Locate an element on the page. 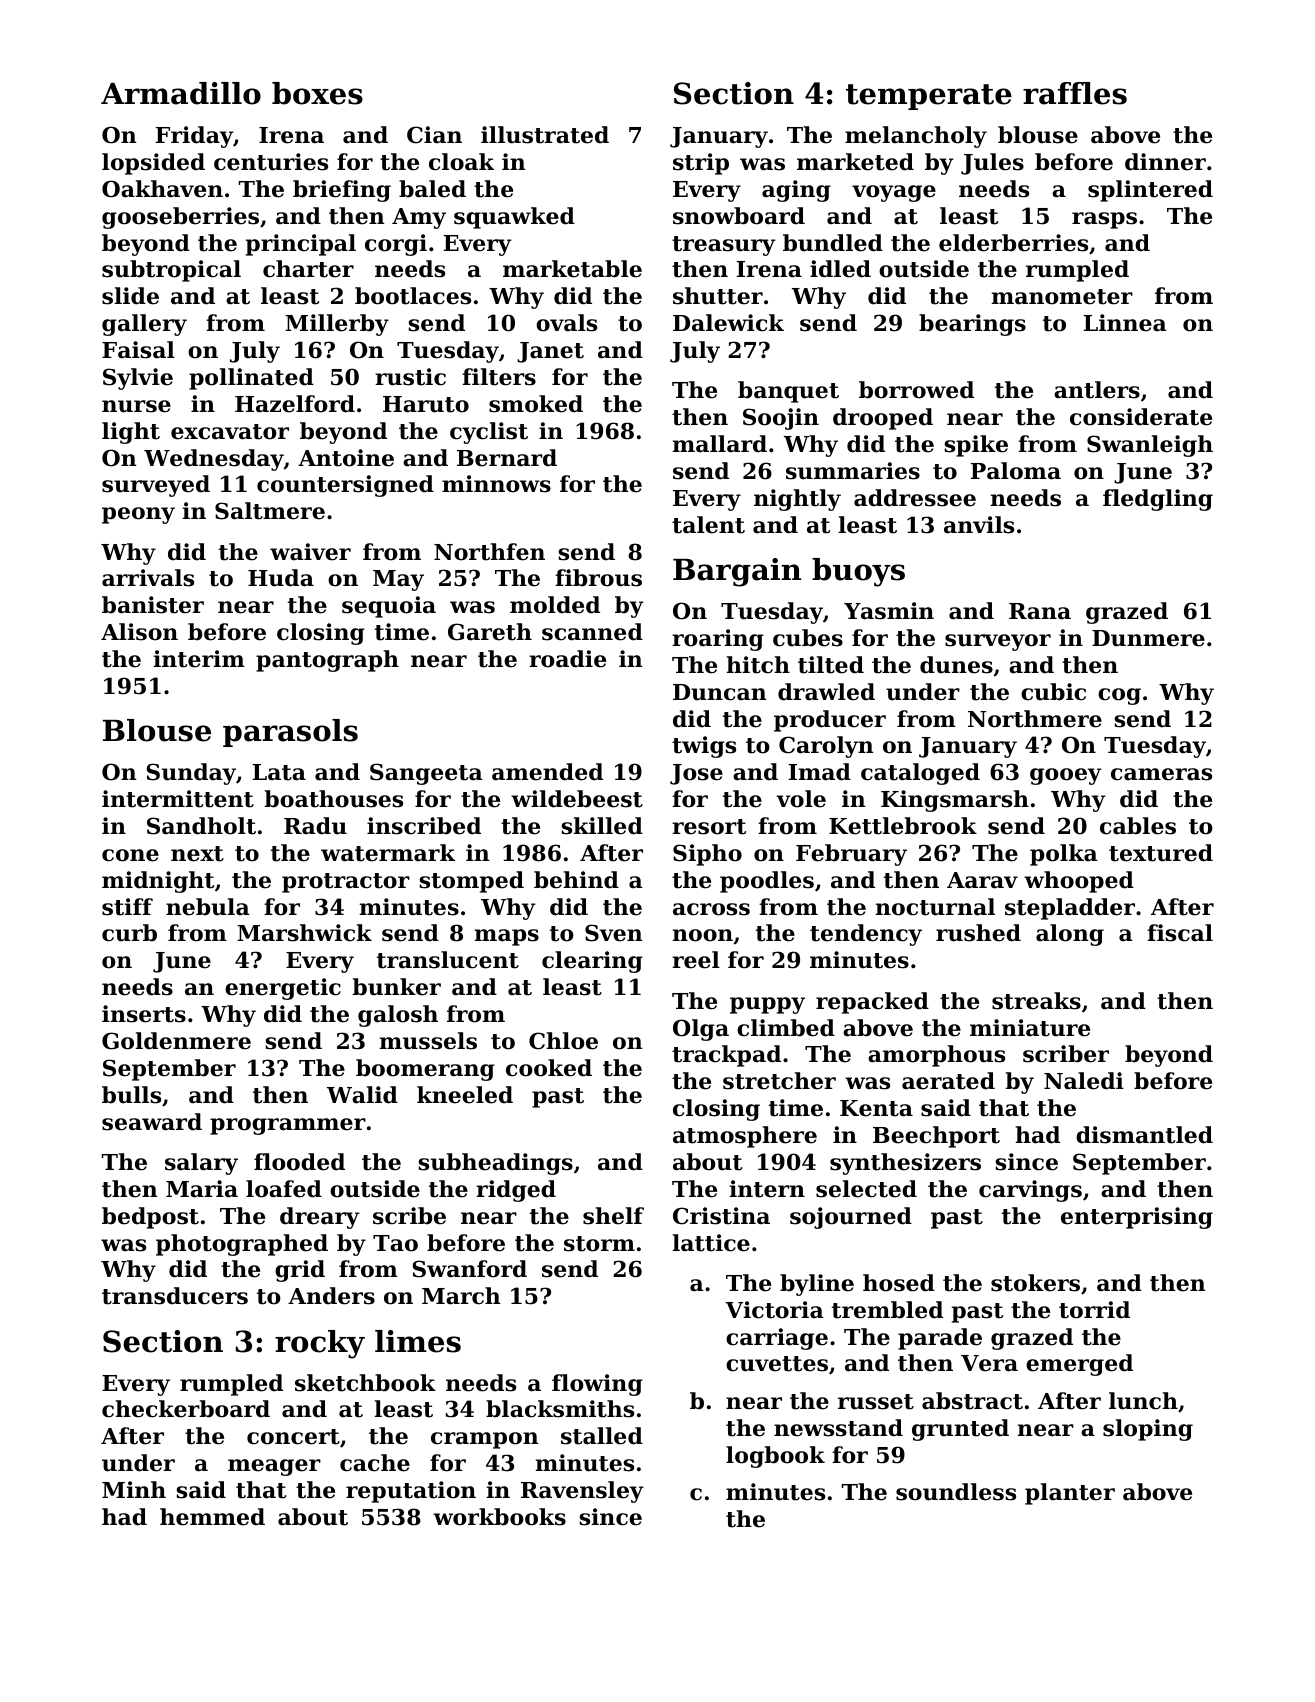  workbooks is located at coordinates (499, 1517).
